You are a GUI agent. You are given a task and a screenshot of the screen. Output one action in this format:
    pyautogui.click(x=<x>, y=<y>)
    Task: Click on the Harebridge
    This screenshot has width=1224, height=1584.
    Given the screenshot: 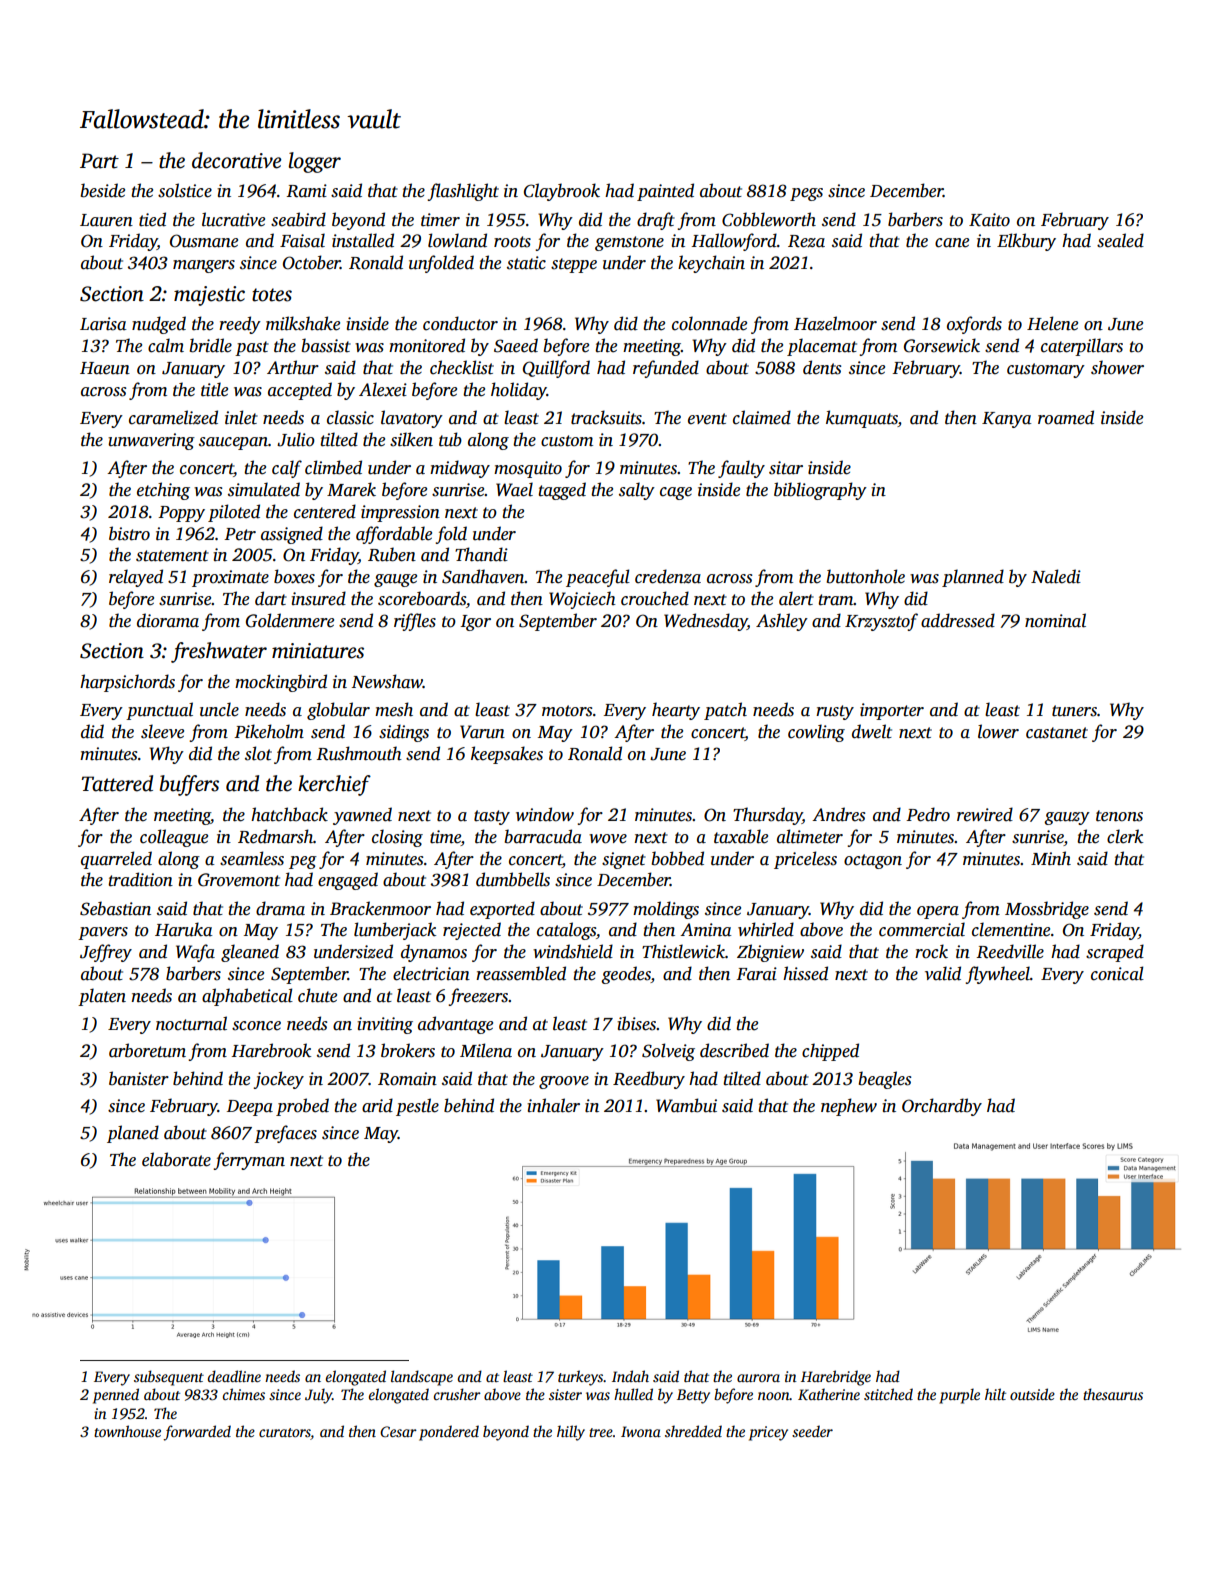 What is the action you would take?
    pyautogui.click(x=836, y=1378)
